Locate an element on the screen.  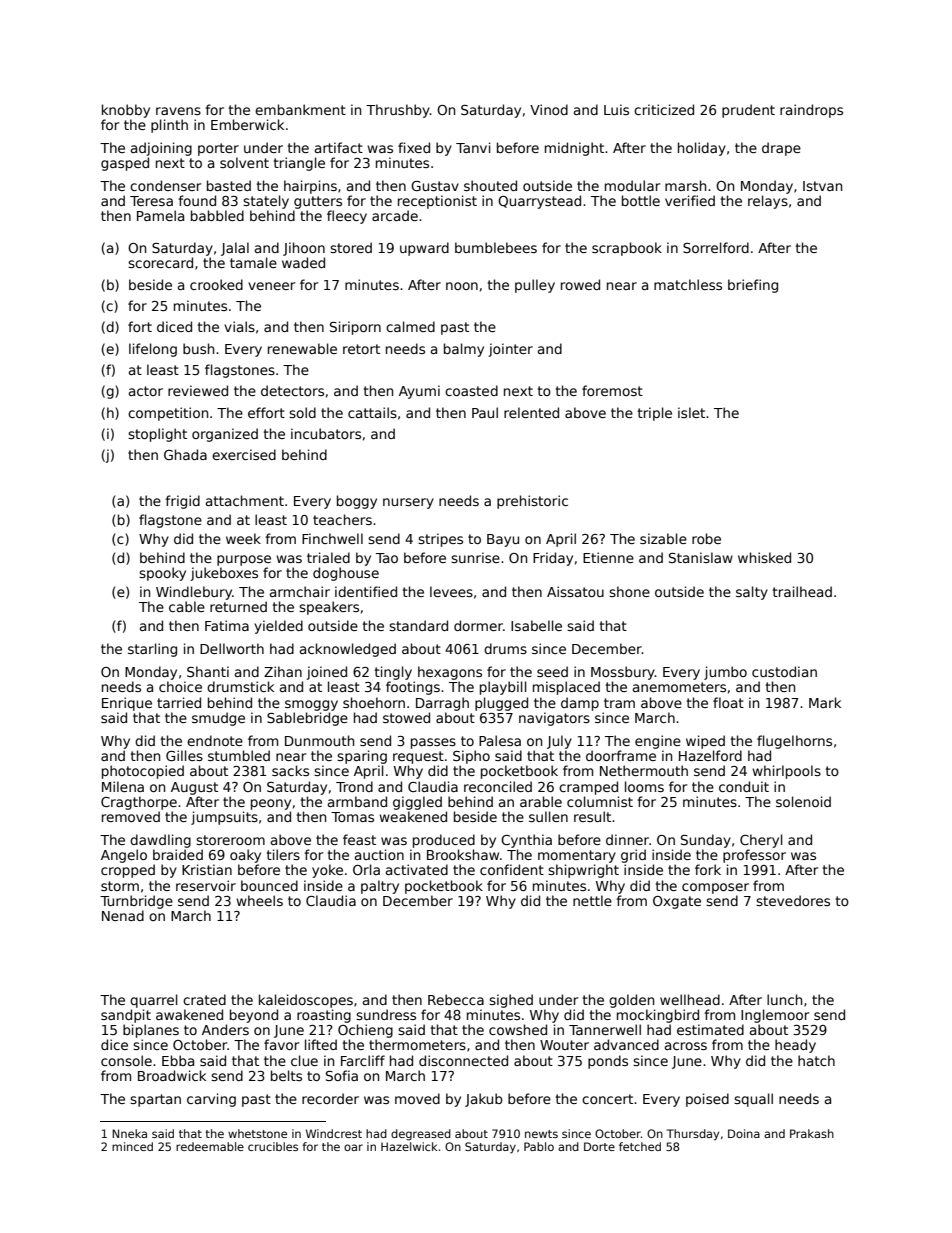
crucibles is located at coordinates (273, 1146).
